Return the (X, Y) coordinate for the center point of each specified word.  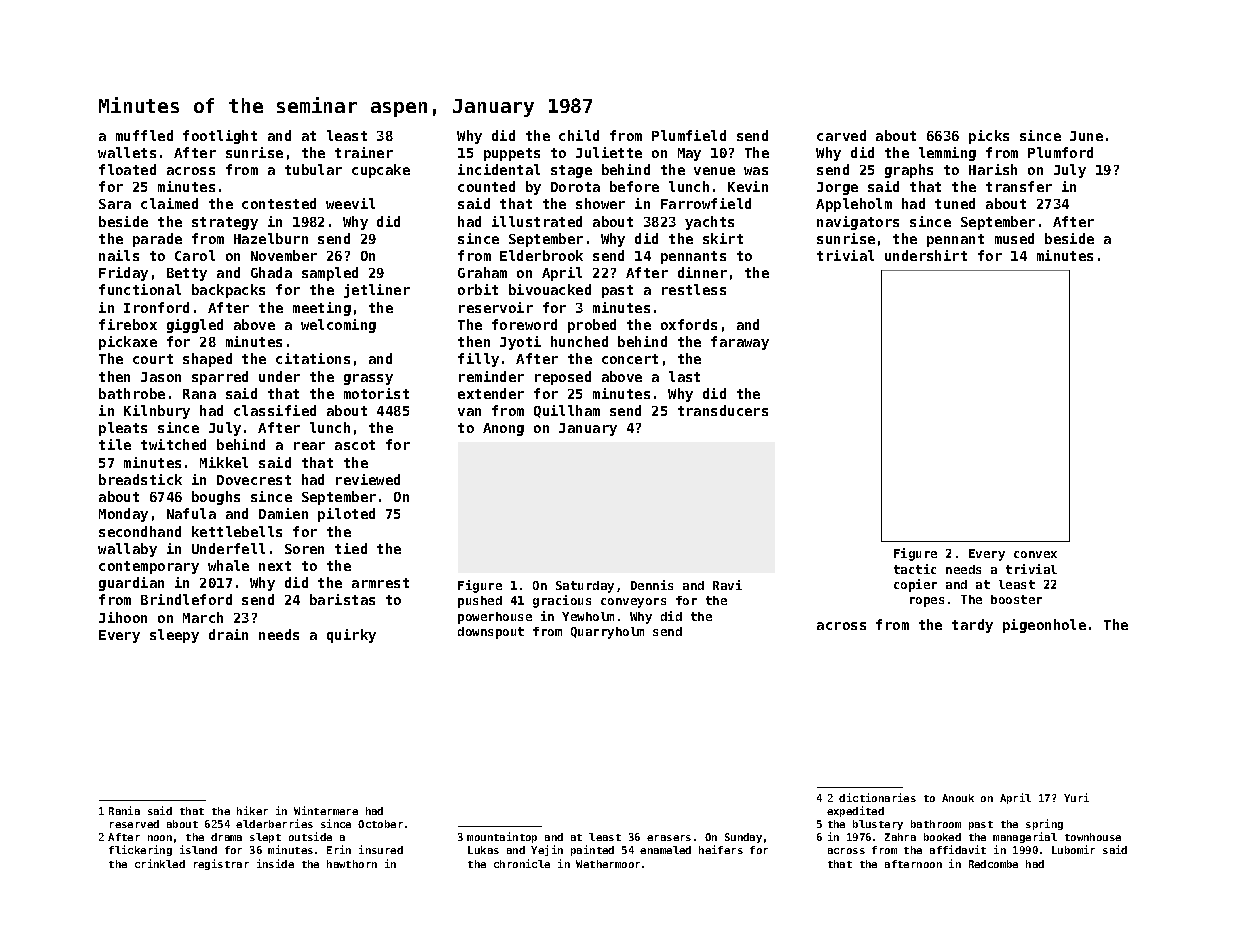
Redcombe (993, 864)
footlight (220, 137)
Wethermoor (608, 864)
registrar (221, 864)
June (1086, 136)
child (579, 135)
